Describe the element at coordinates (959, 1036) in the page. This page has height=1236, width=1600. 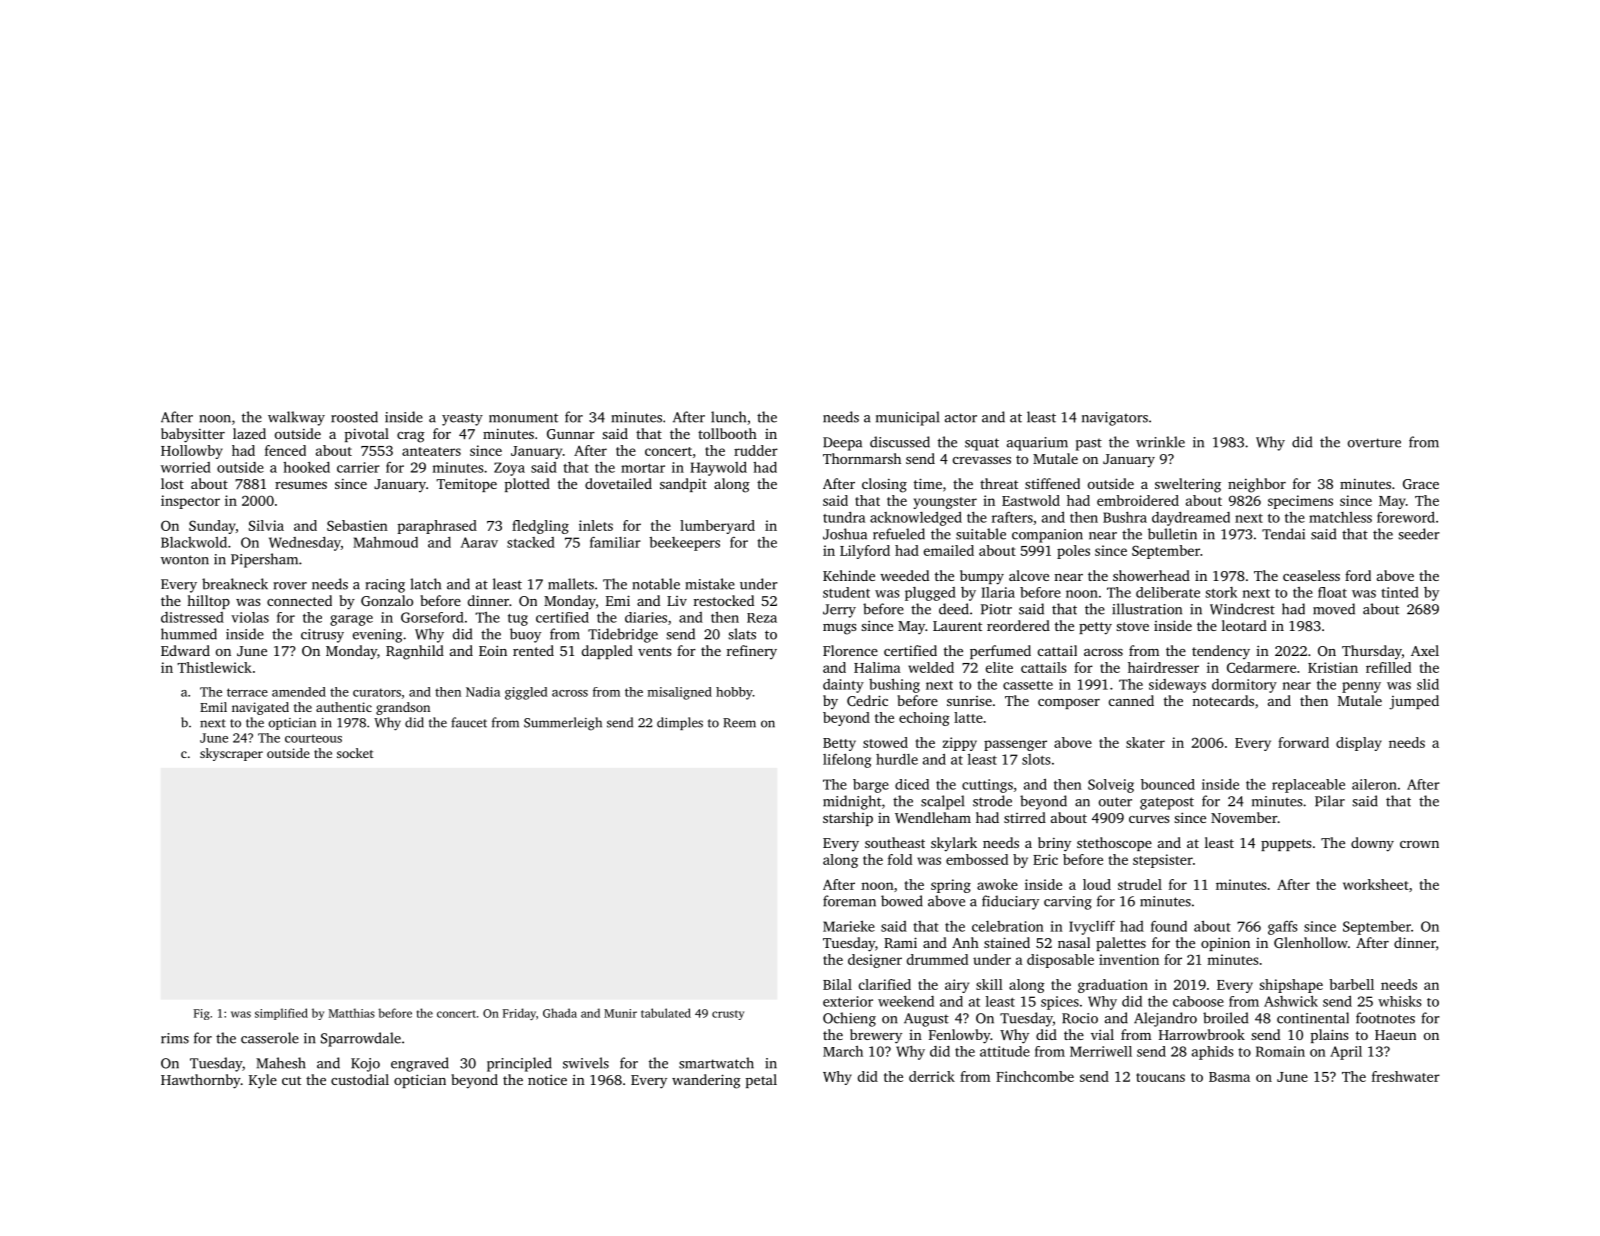
I see `Fenlowby` at that location.
